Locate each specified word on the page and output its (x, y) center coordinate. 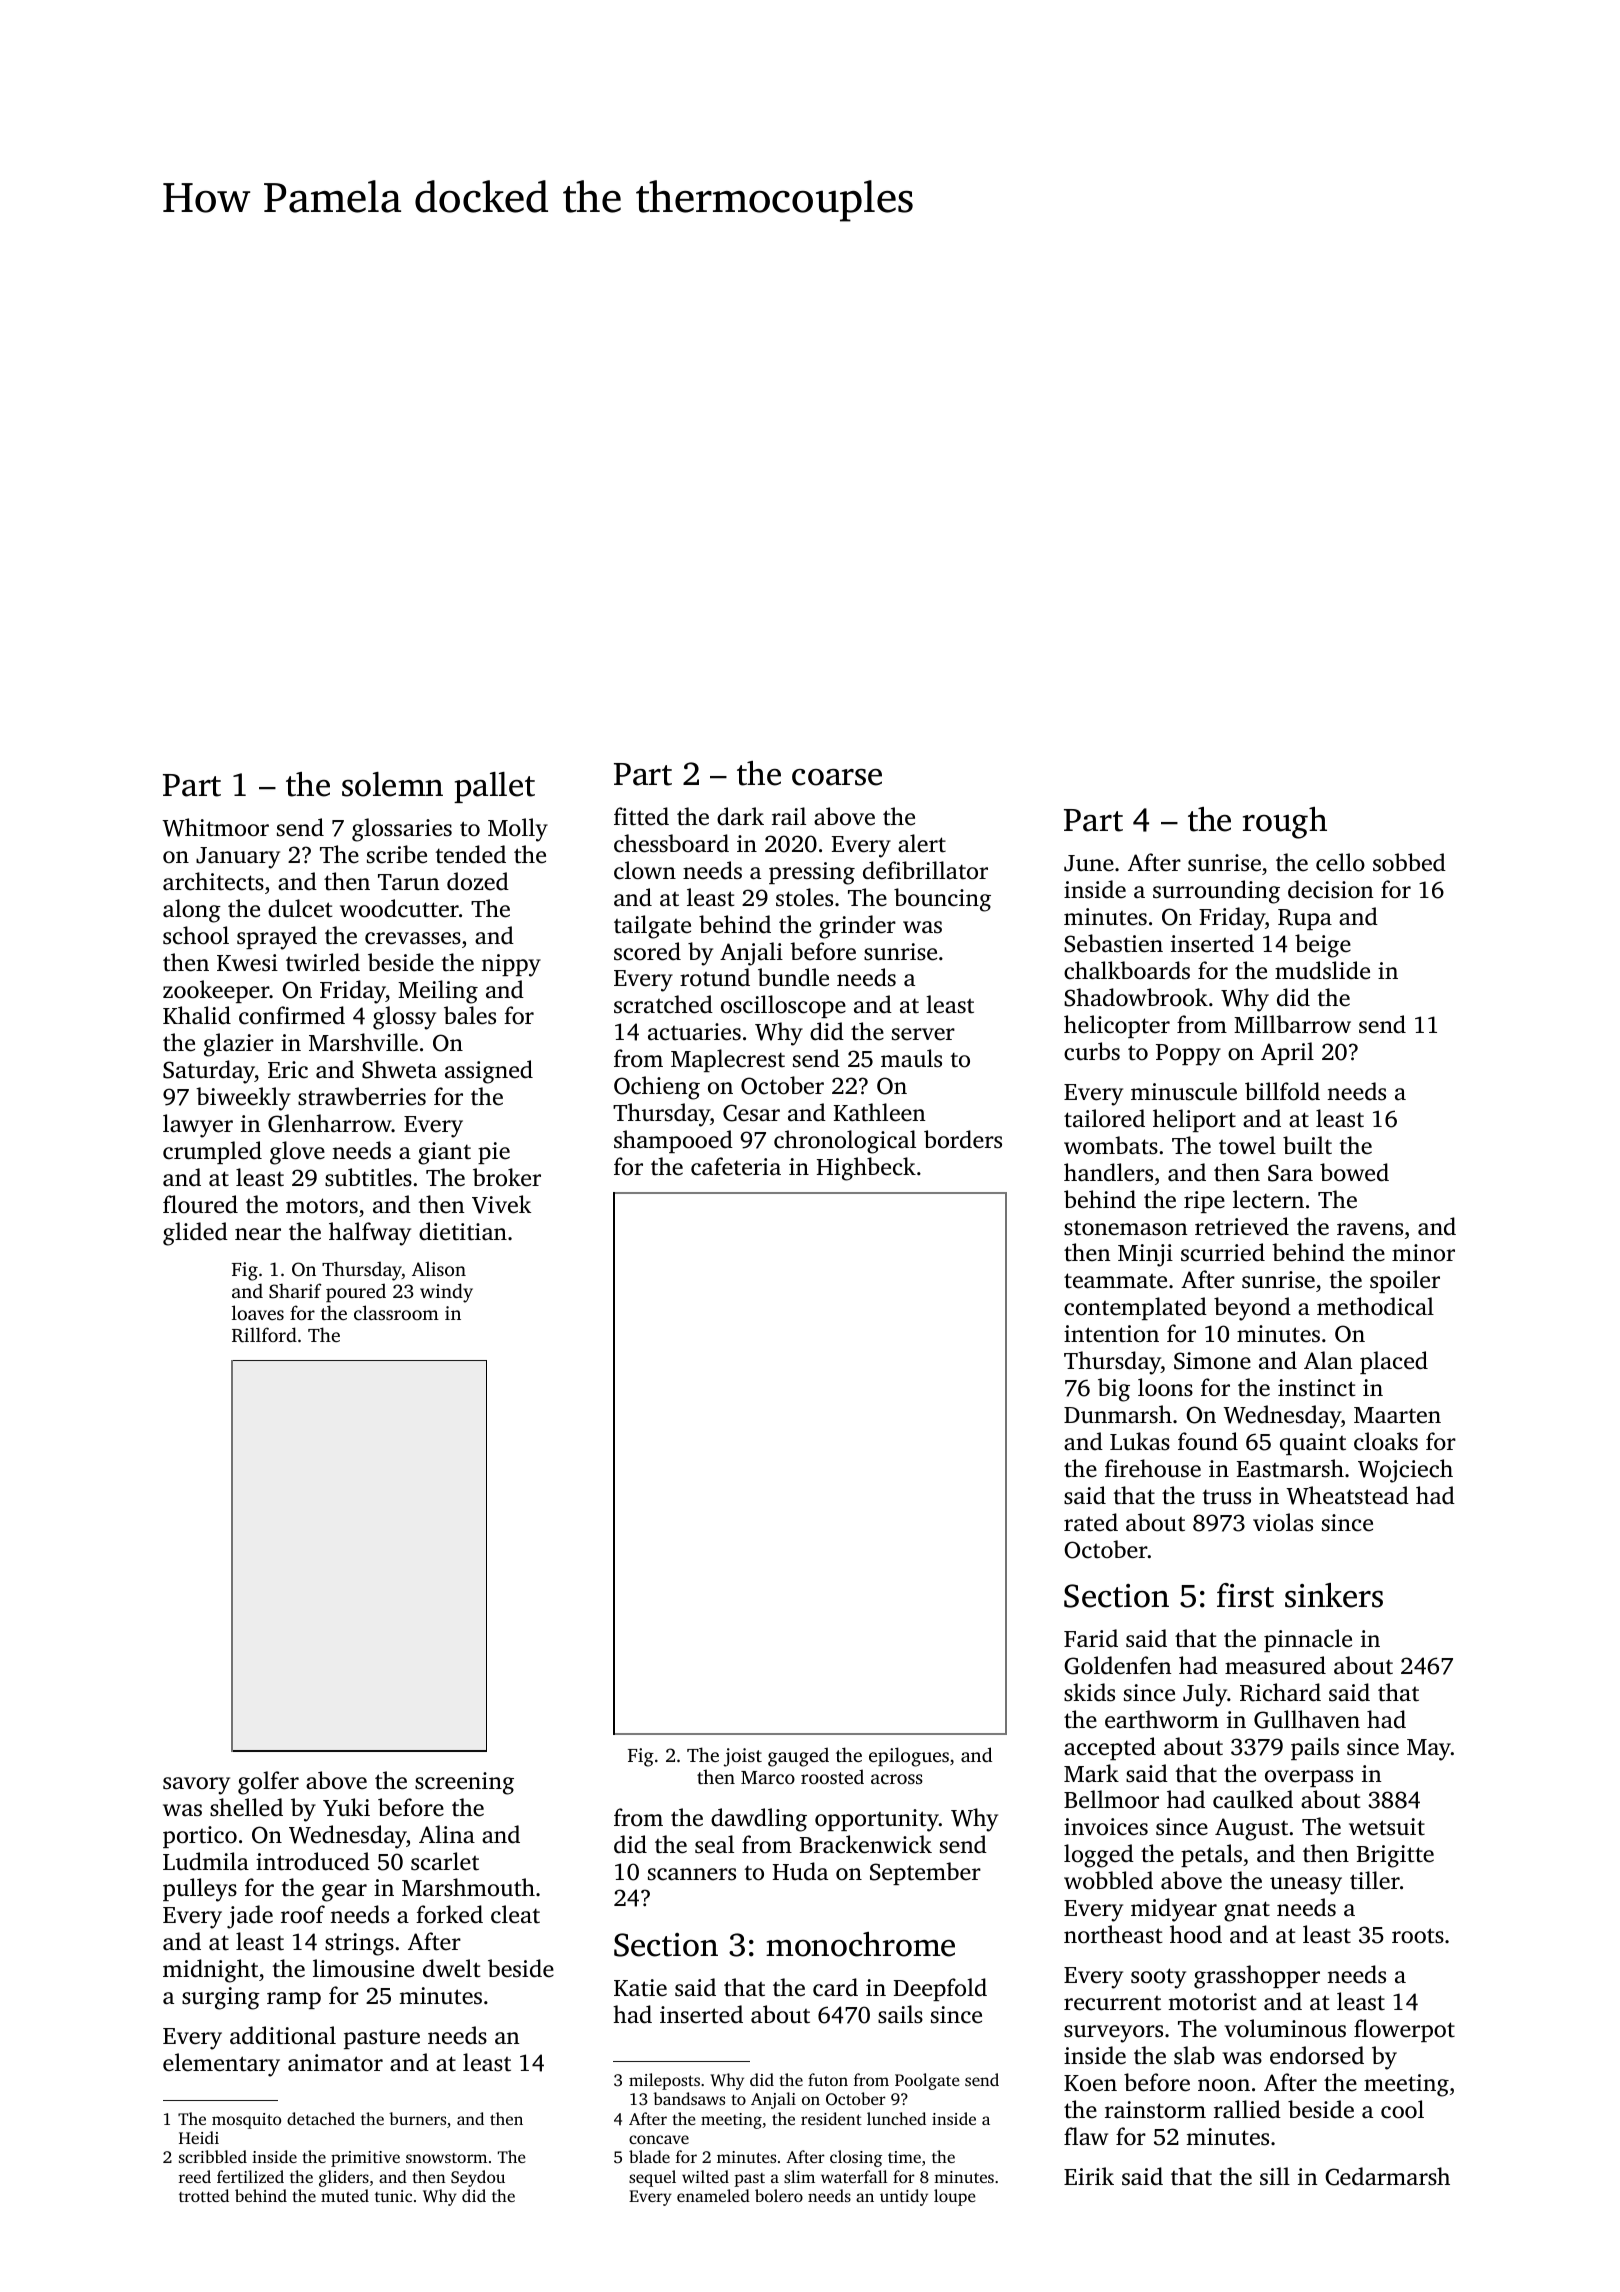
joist (743, 1757)
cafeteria (736, 1166)
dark (740, 816)
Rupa (1305, 919)
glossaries (402, 830)
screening (464, 1783)
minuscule (1184, 1091)
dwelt (452, 1968)
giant (444, 1153)
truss (1226, 1497)
